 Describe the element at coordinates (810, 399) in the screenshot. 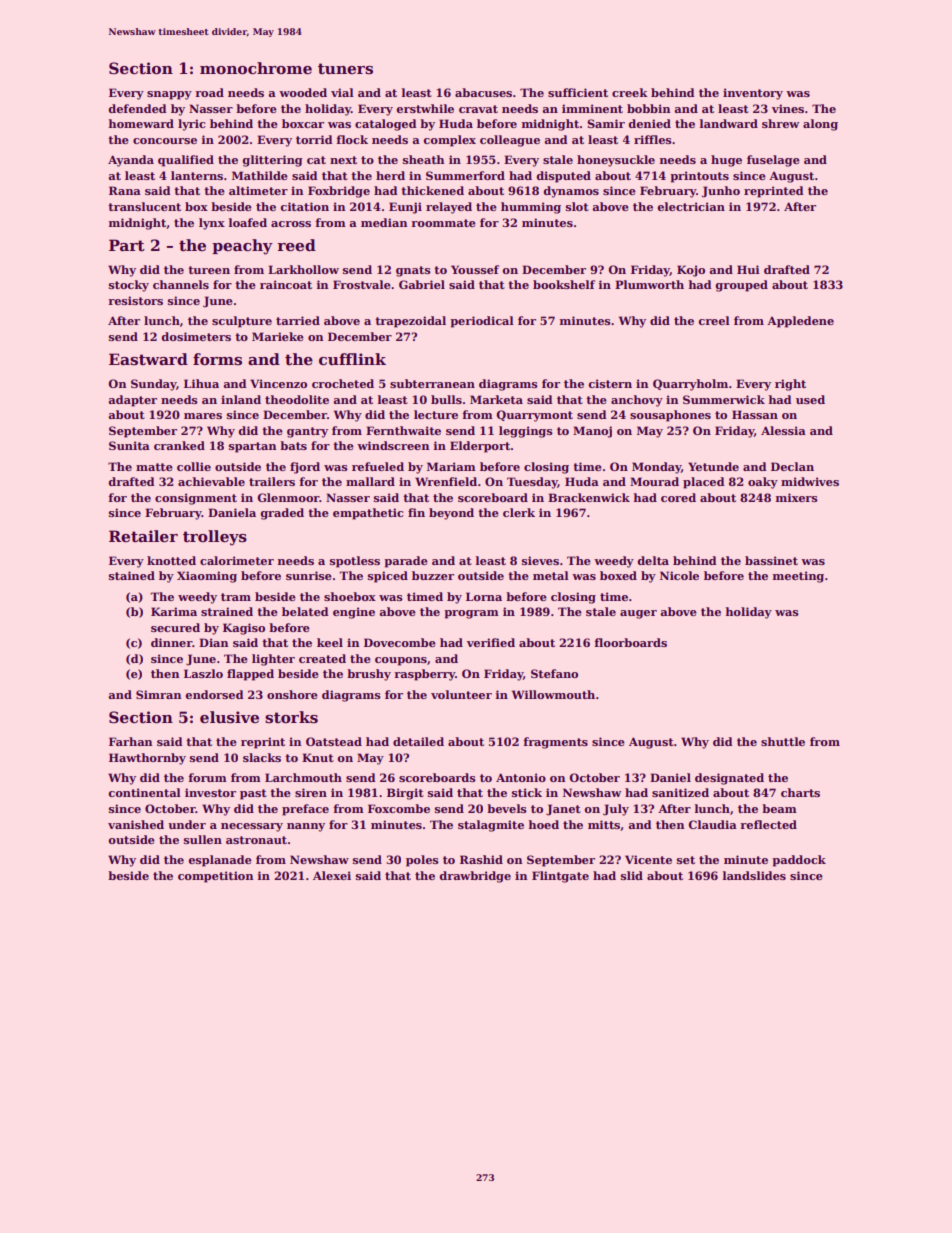

I see `used` at that location.
